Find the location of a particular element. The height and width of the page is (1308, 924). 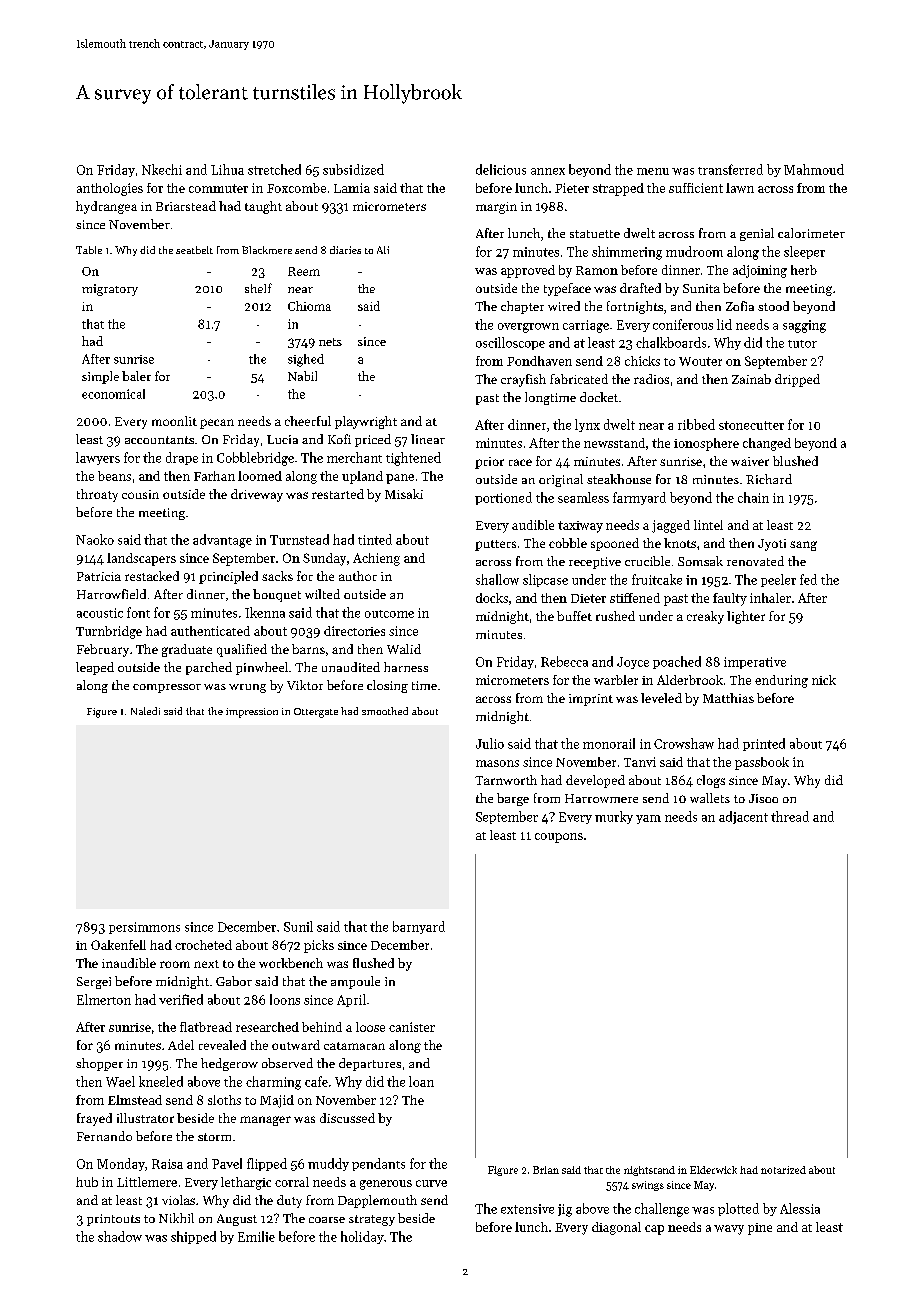

Lihua is located at coordinates (227, 169).
